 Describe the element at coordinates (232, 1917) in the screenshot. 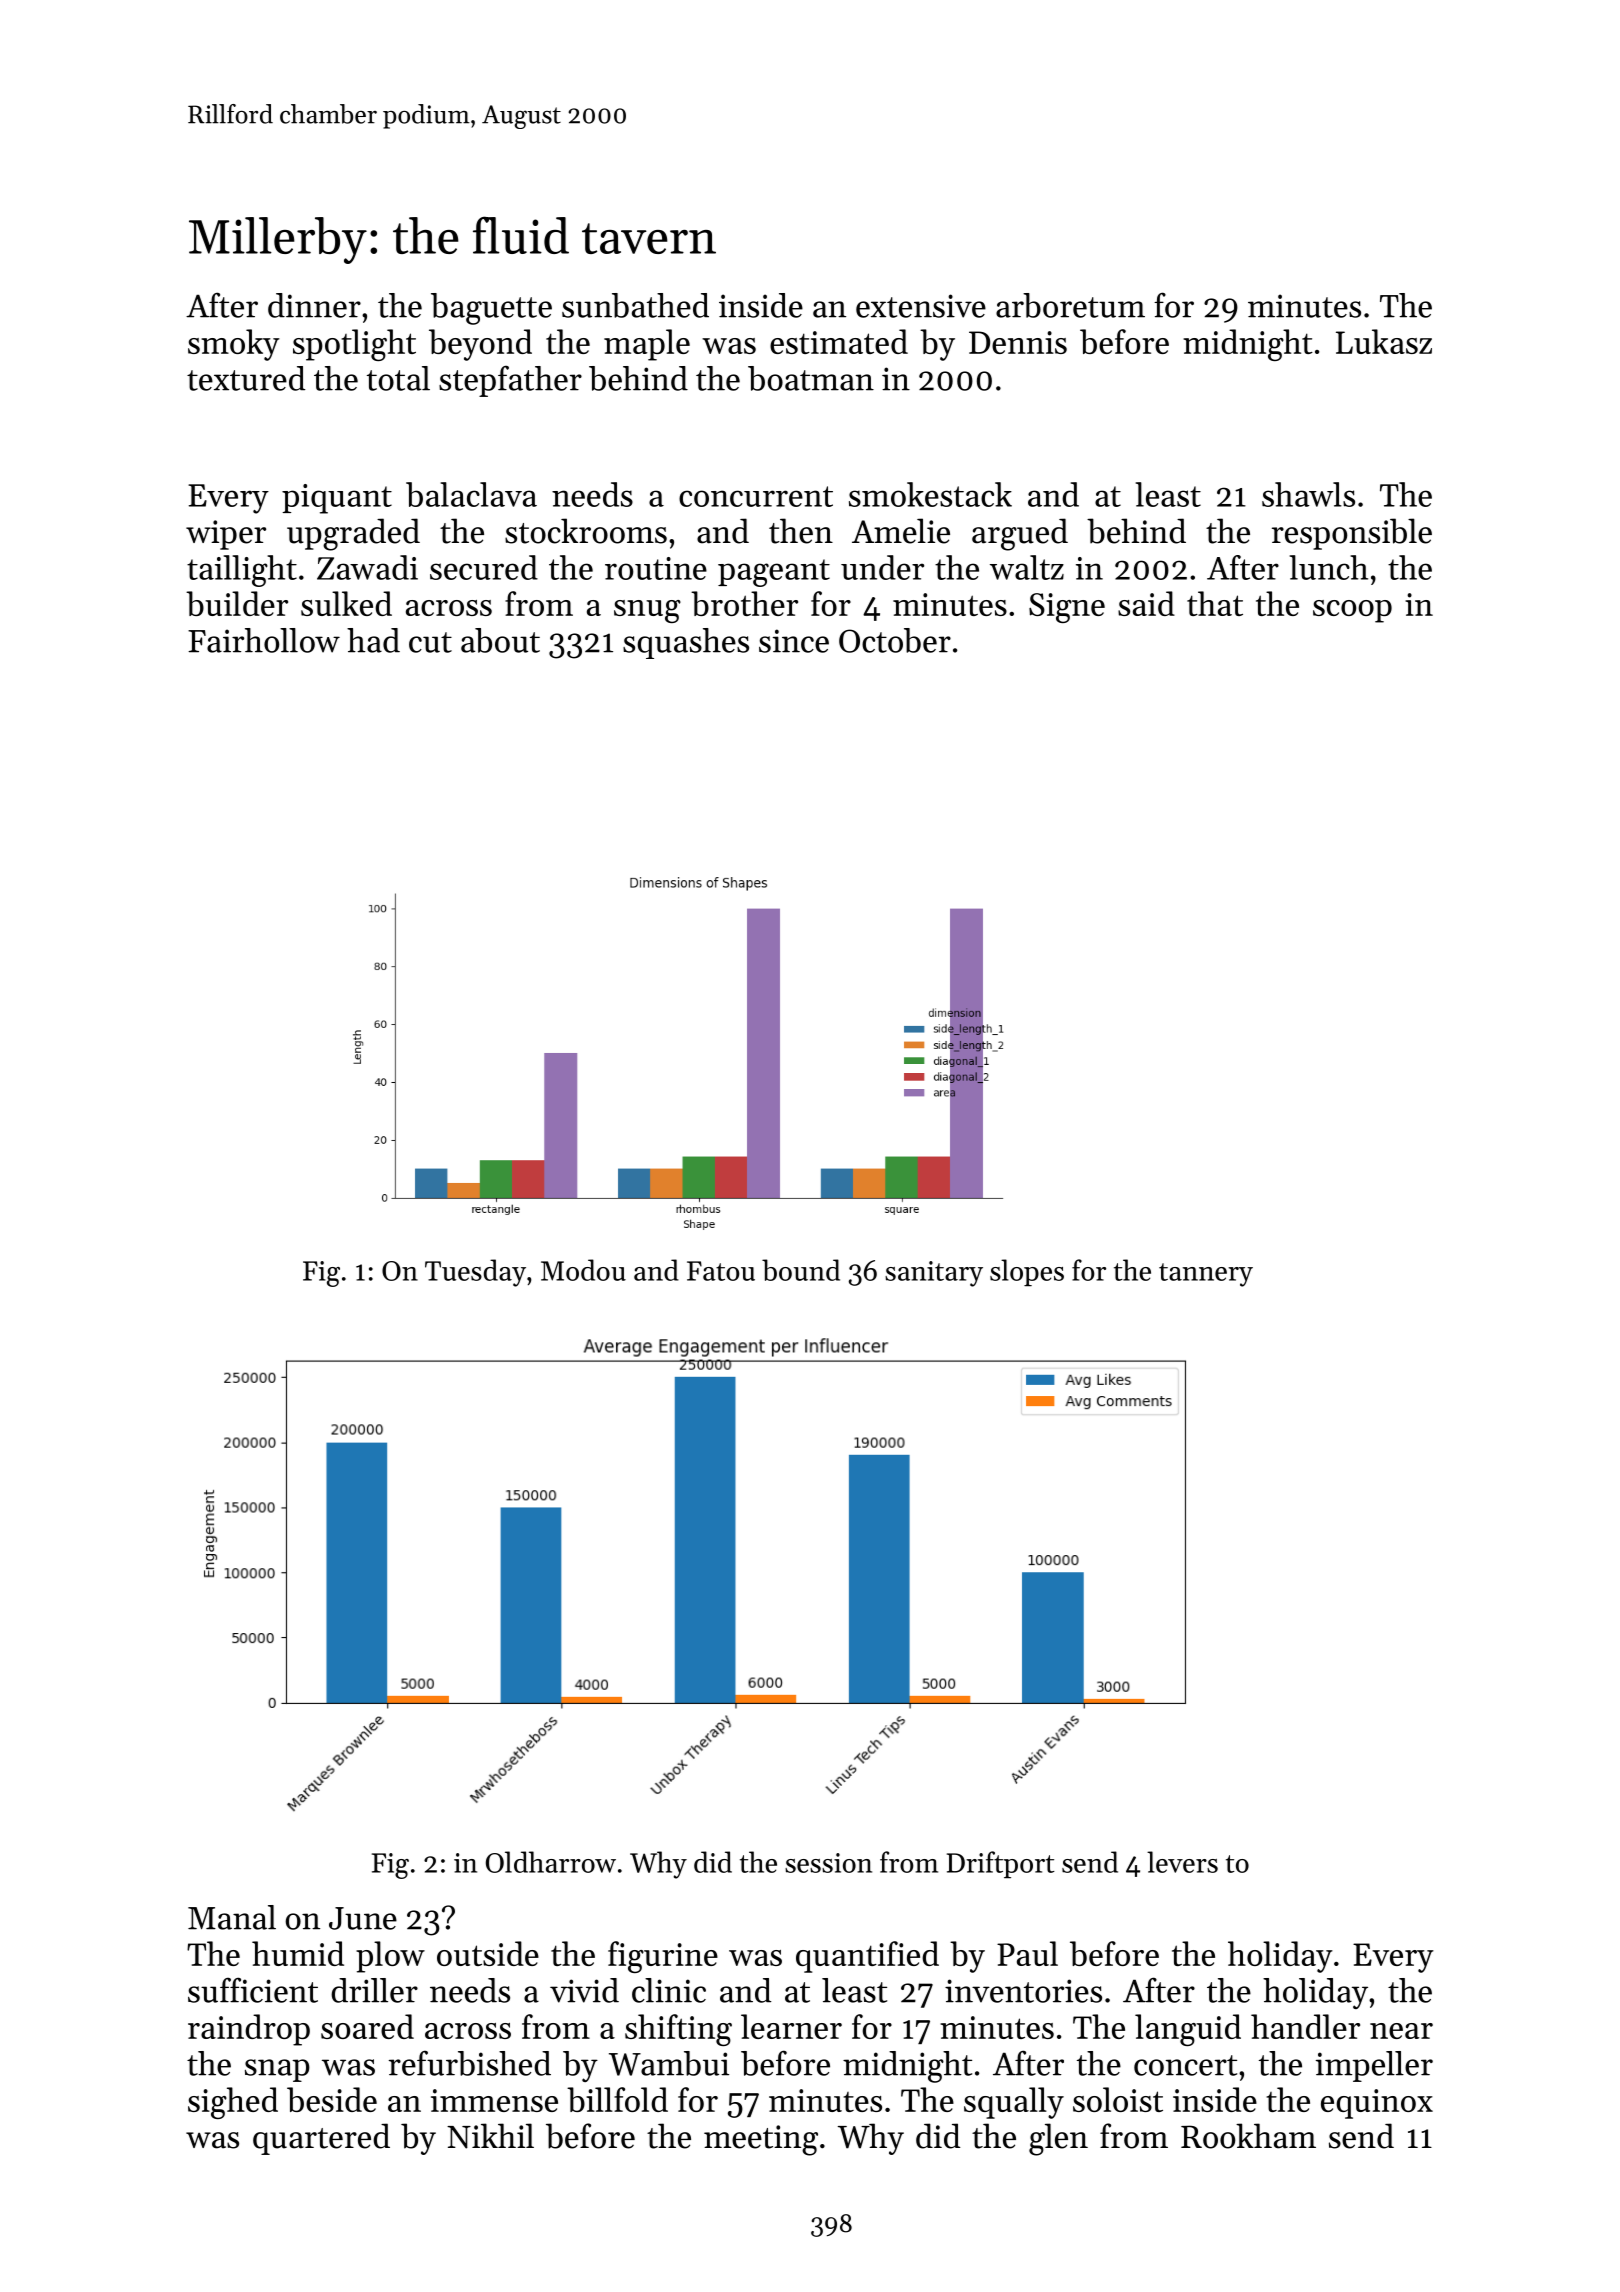

I see `Manal` at that location.
